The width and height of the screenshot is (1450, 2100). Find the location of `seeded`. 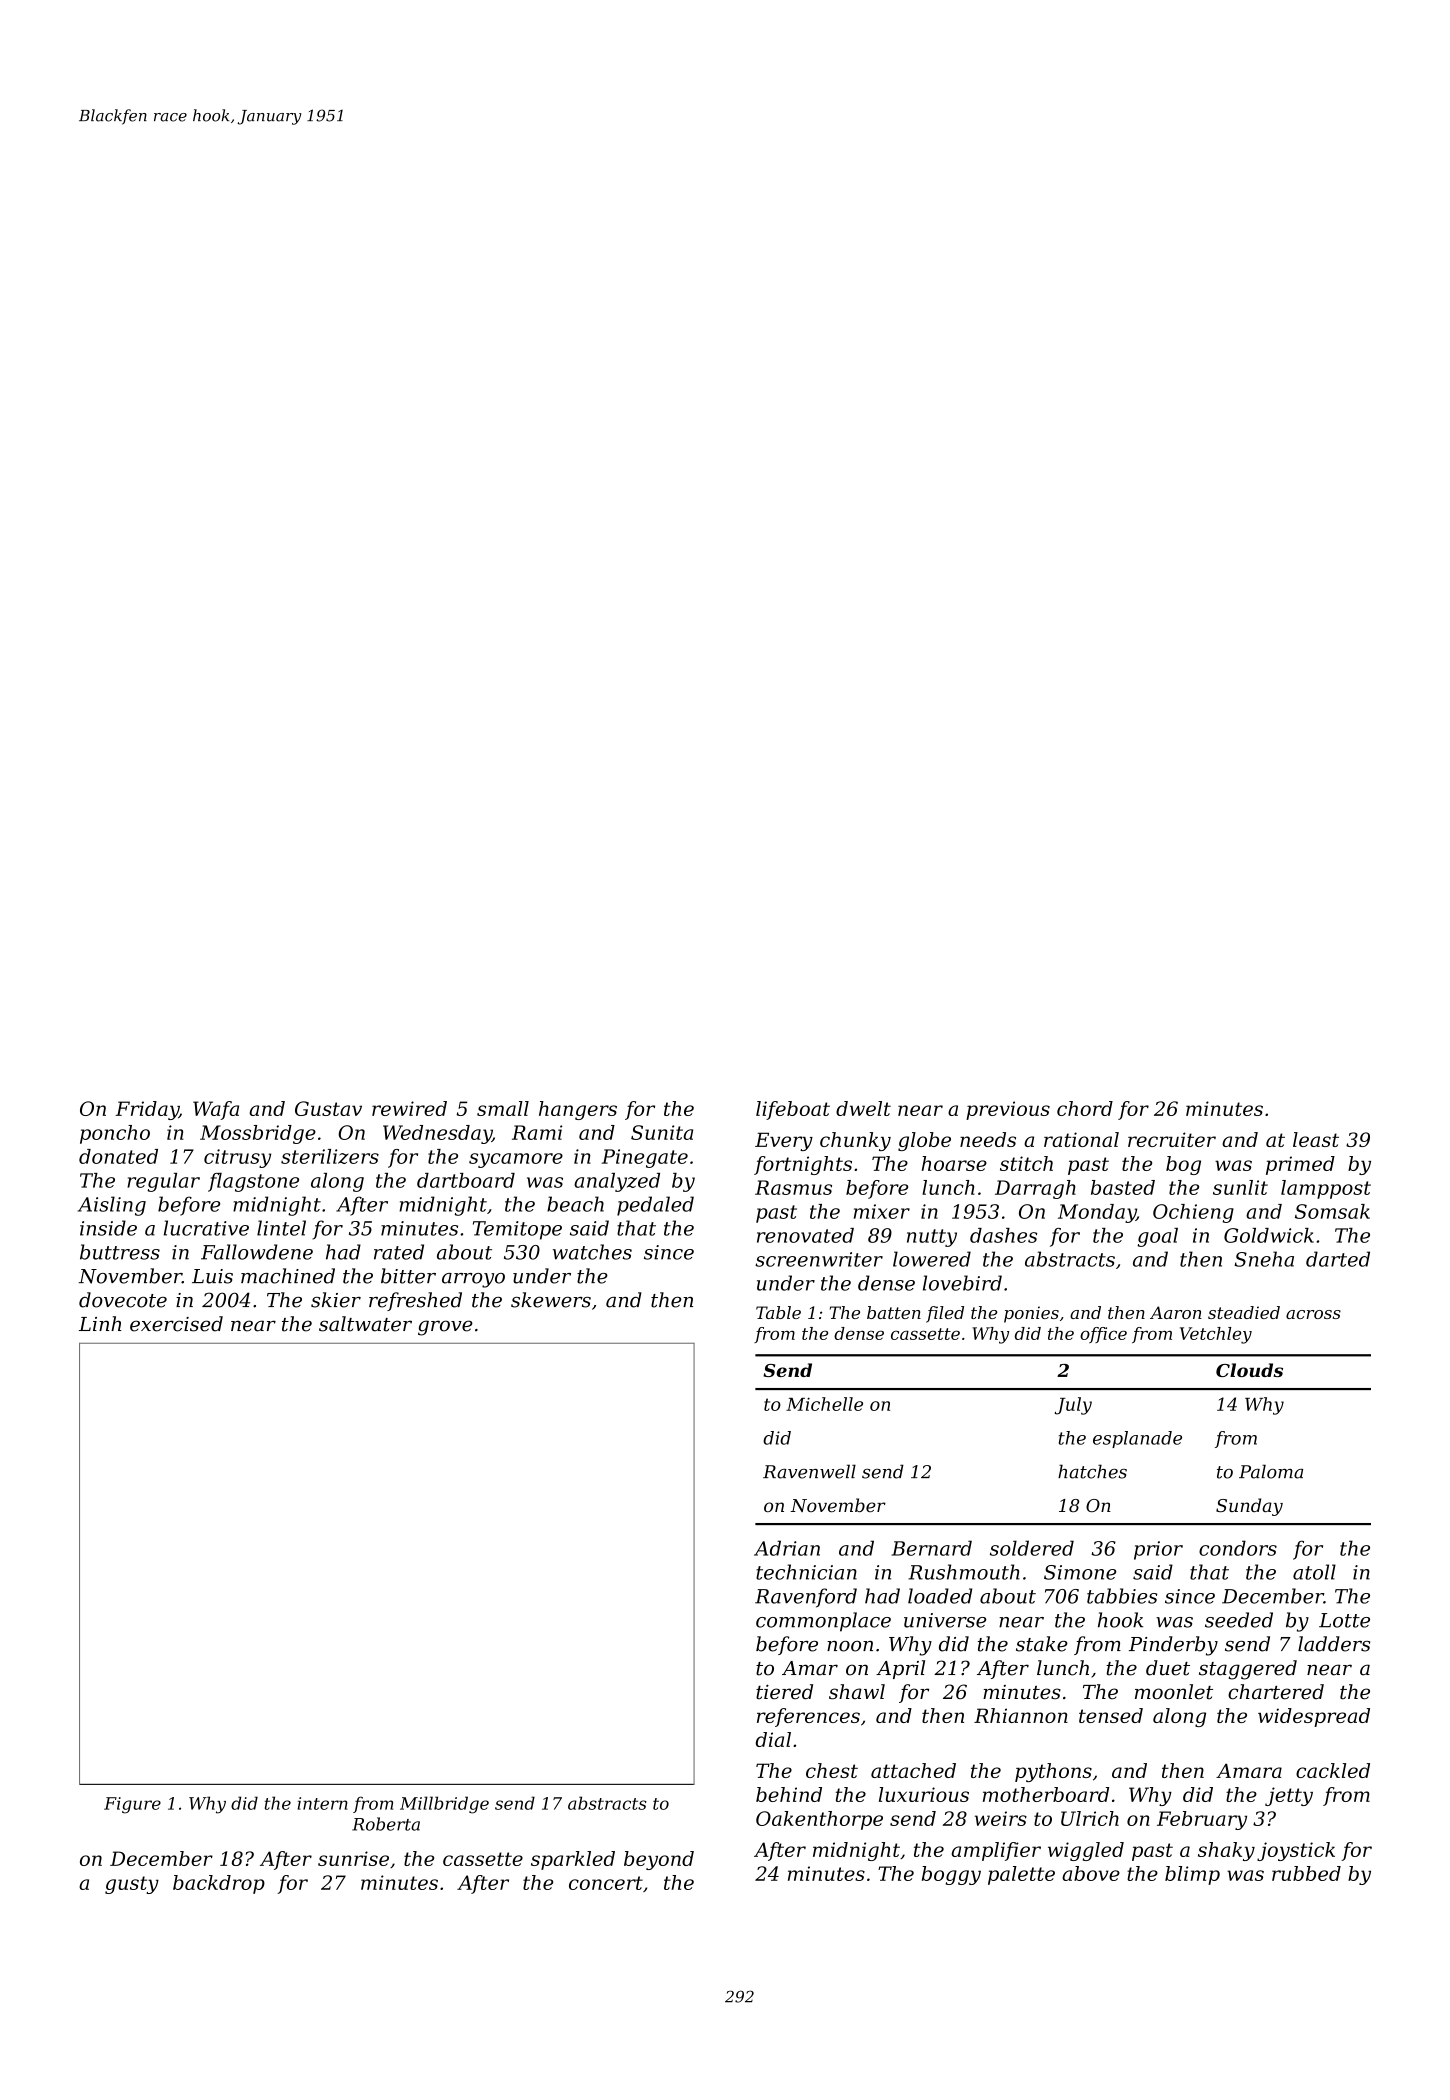

seeded is located at coordinates (1239, 1620).
